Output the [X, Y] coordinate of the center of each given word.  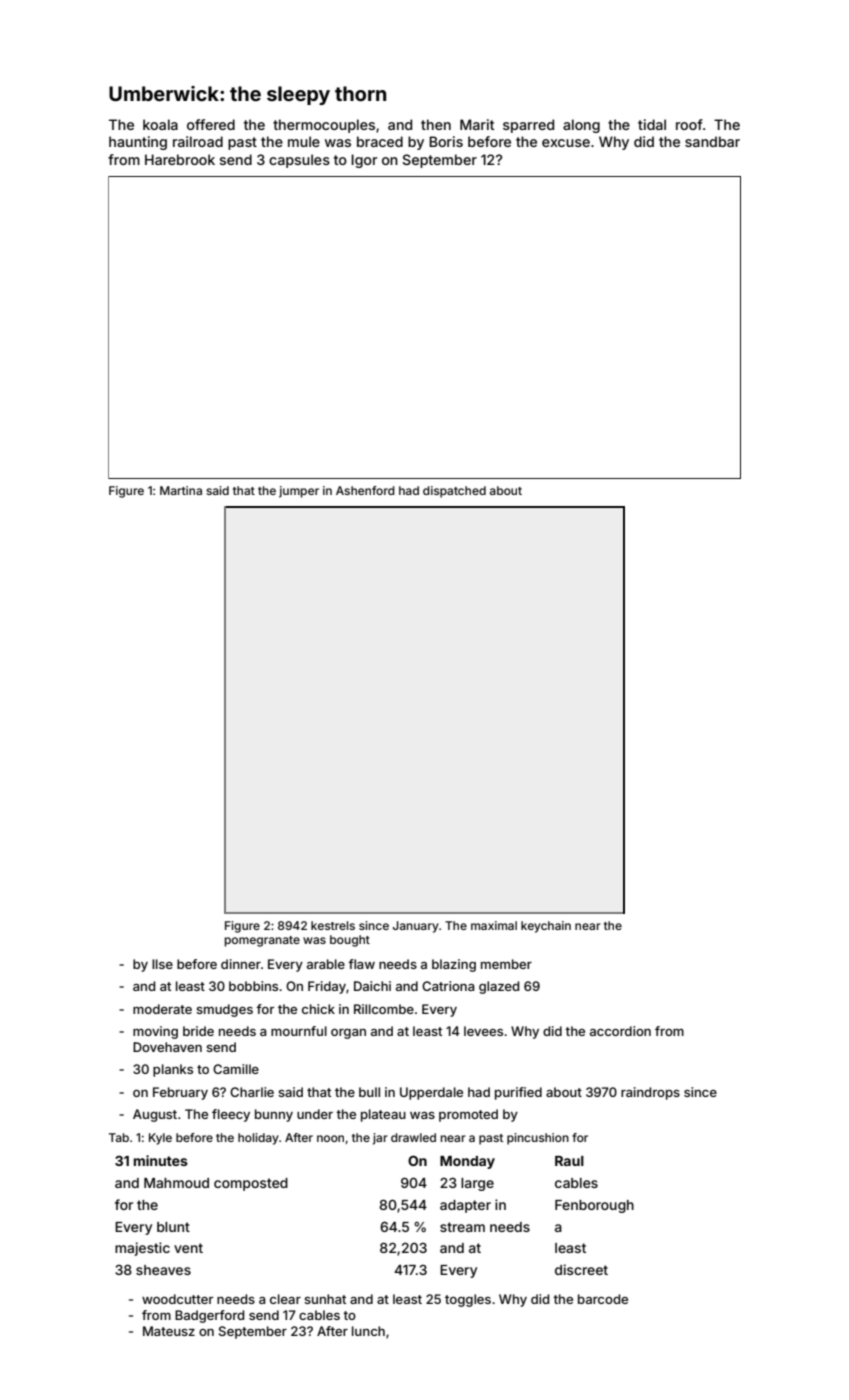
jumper [299, 492]
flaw [361, 964]
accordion [620, 1031]
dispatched [454, 492]
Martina [181, 490]
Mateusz [169, 1331]
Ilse [162, 964]
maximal [494, 925]
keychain [546, 927]
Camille [236, 1069]
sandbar [712, 141]
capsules [299, 161]
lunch [368, 1331]
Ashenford [365, 490]
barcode [603, 1299]
